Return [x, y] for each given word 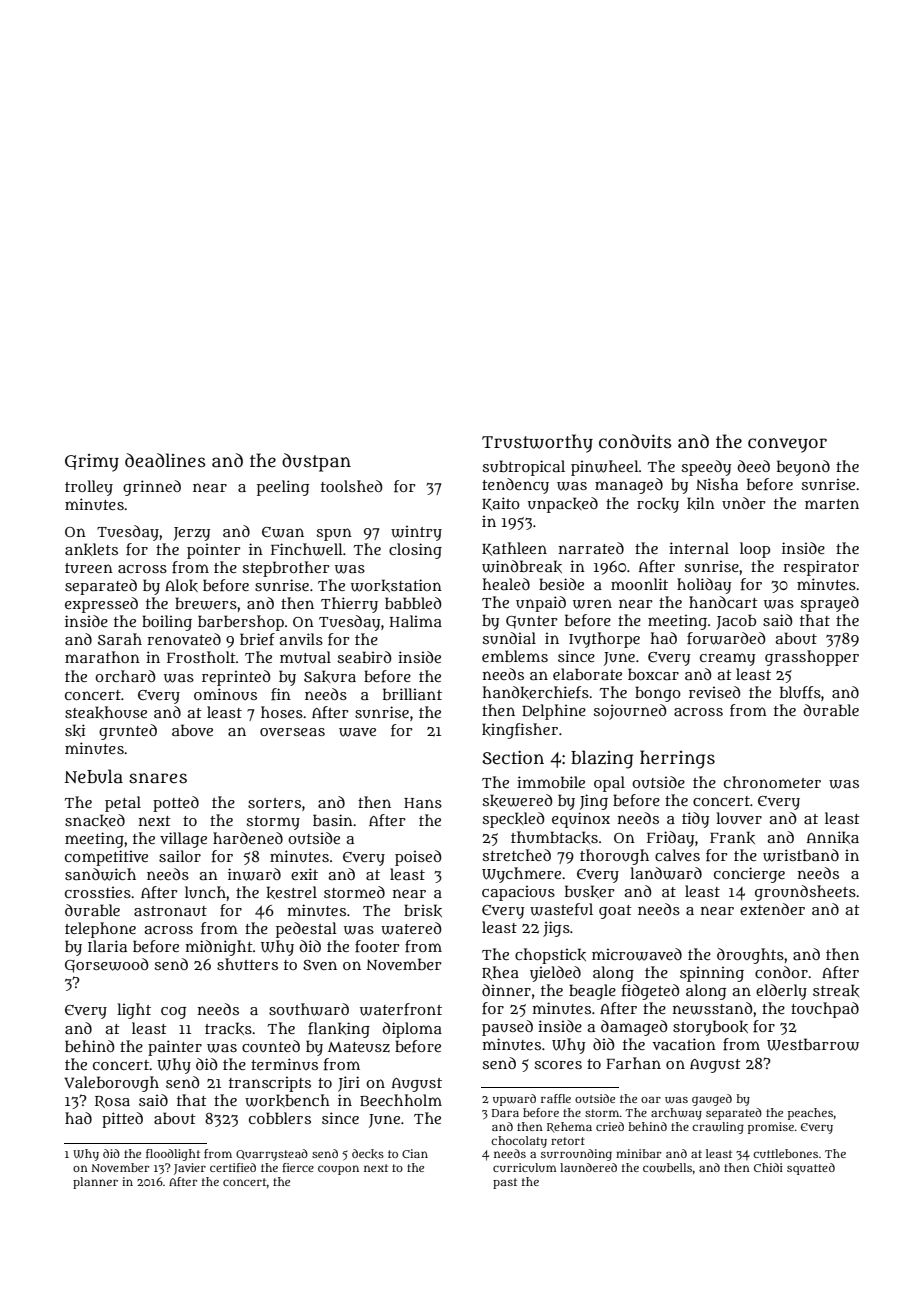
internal [699, 548]
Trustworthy [537, 443]
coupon [338, 1170]
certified [233, 1167]
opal [609, 784]
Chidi [768, 1167]
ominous [225, 694]
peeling [283, 488]
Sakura [330, 676]
